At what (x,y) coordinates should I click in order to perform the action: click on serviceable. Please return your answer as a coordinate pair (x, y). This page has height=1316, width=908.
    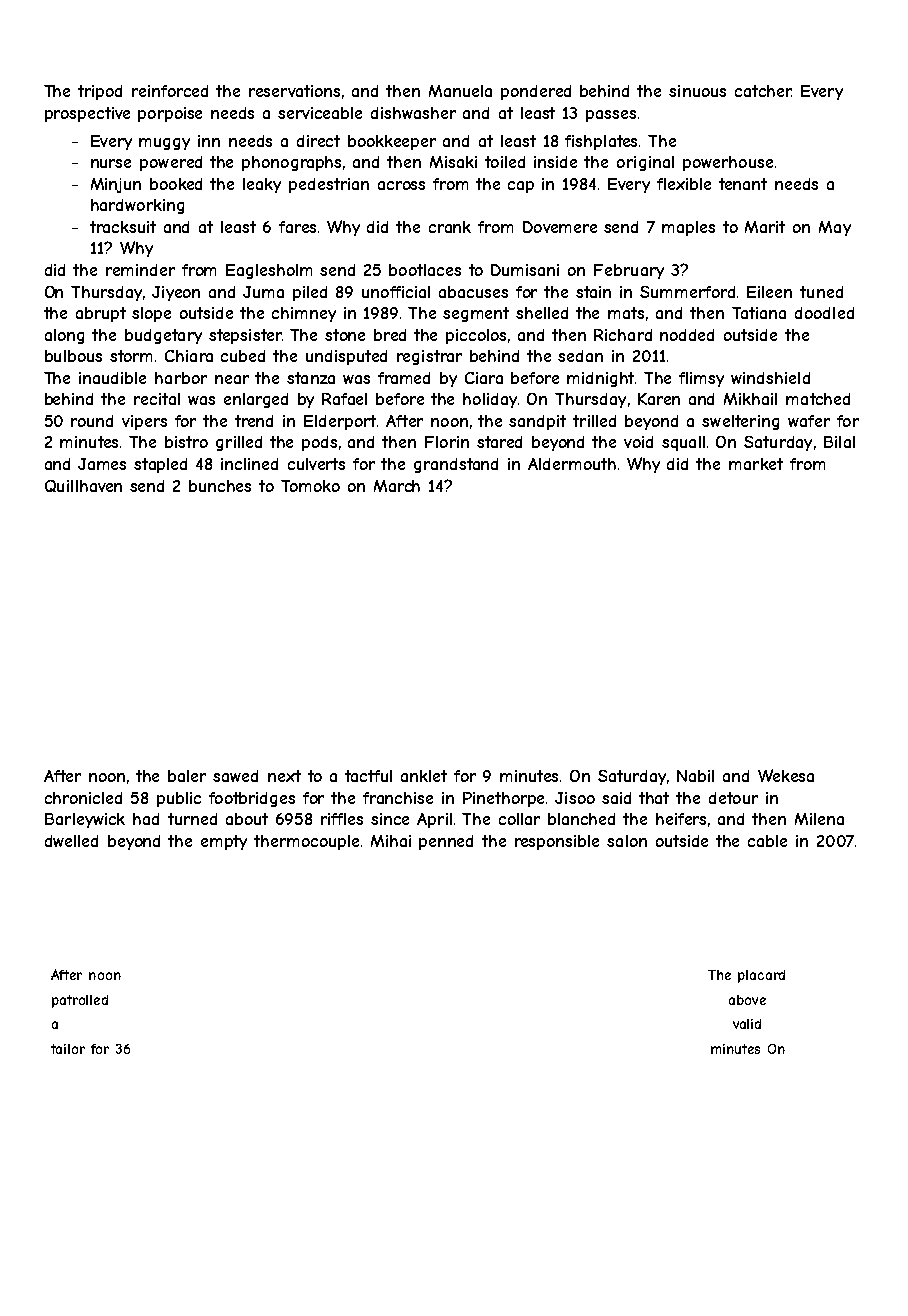
    Looking at the image, I should click on (320, 113).
